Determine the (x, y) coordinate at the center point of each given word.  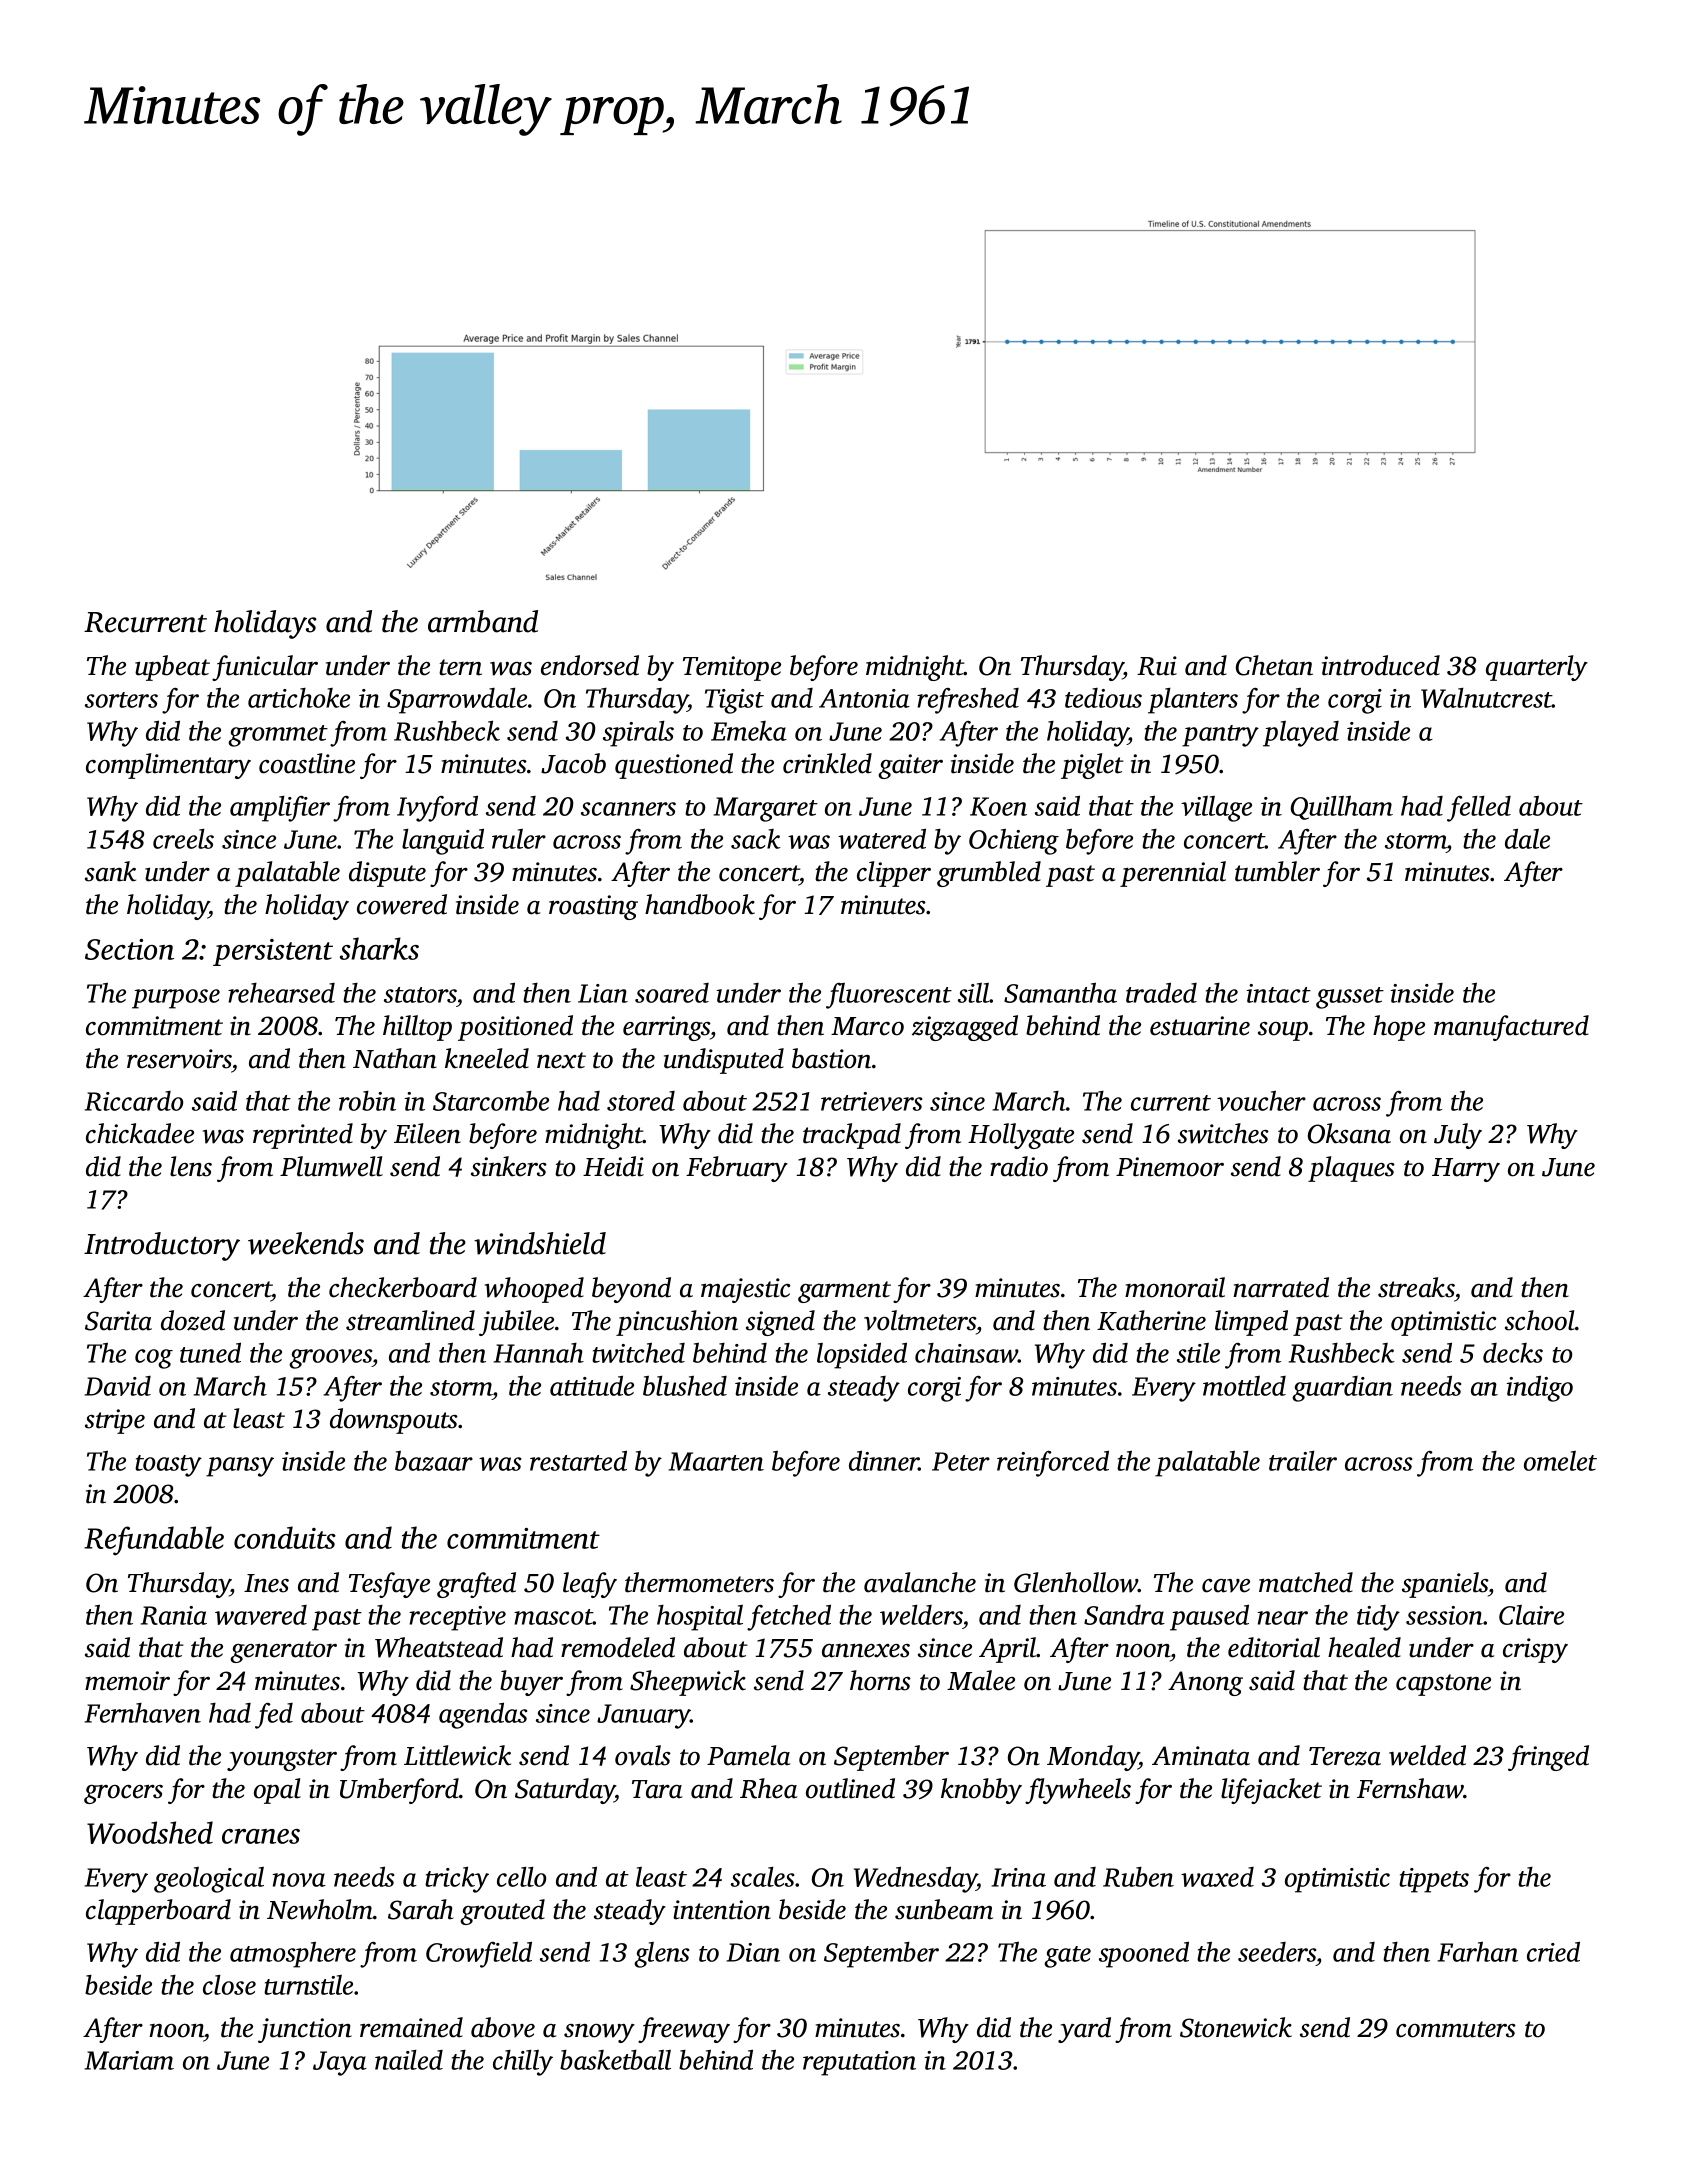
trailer (1303, 1461)
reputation (859, 2063)
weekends (306, 1243)
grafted (476, 1585)
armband (483, 621)
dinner (884, 1460)
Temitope (732, 668)
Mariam (129, 2060)
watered (882, 838)
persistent (273, 952)
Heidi (613, 1166)
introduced (1381, 665)
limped (1251, 1323)
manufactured (1511, 1028)
